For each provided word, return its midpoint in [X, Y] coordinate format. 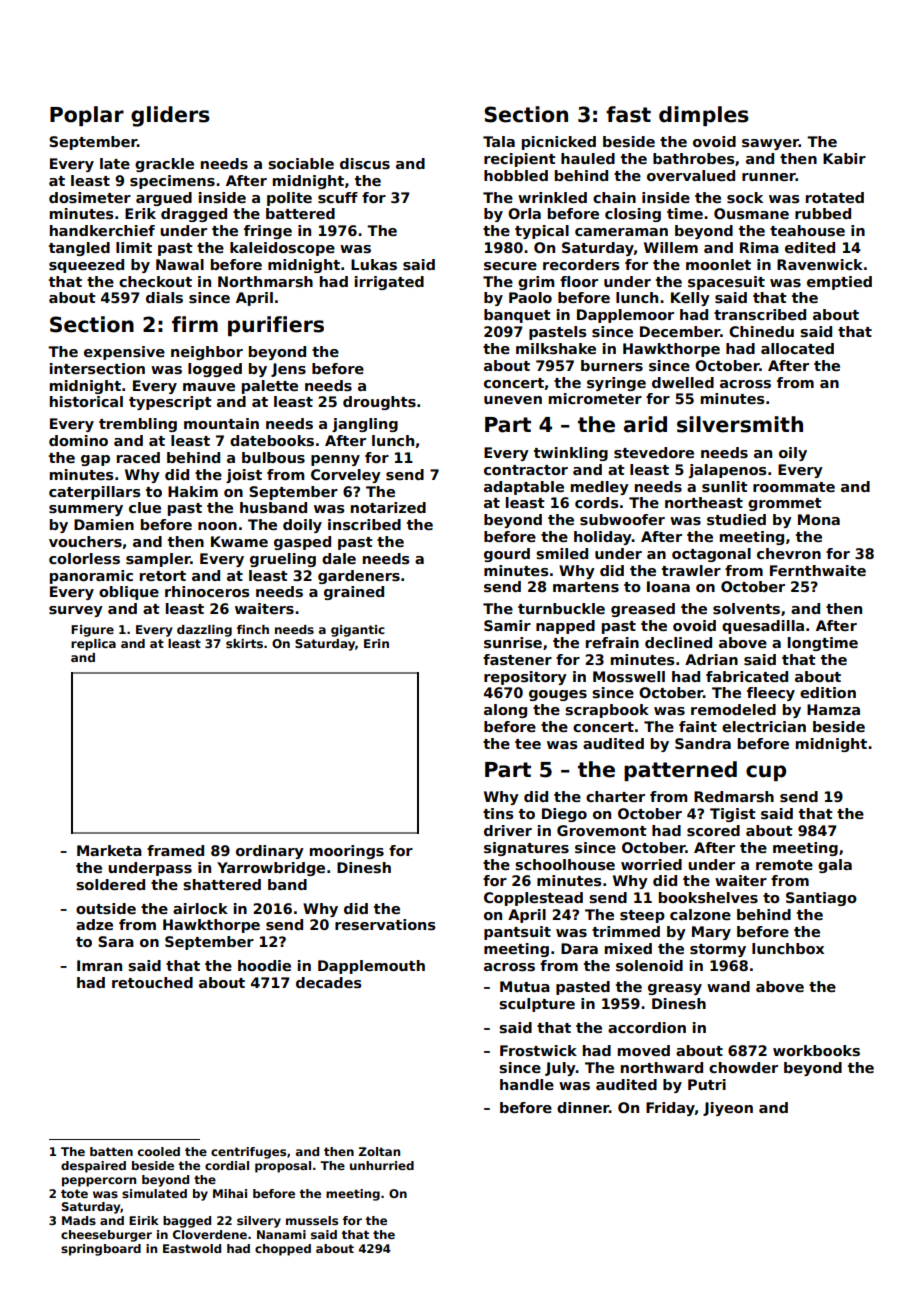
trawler [691, 570]
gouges [558, 695]
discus [365, 163]
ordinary [270, 852]
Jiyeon [728, 1109]
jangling [365, 425]
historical [86, 401]
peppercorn [99, 1182]
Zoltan [379, 1151]
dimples [704, 116]
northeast [704, 502]
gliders [170, 116]
